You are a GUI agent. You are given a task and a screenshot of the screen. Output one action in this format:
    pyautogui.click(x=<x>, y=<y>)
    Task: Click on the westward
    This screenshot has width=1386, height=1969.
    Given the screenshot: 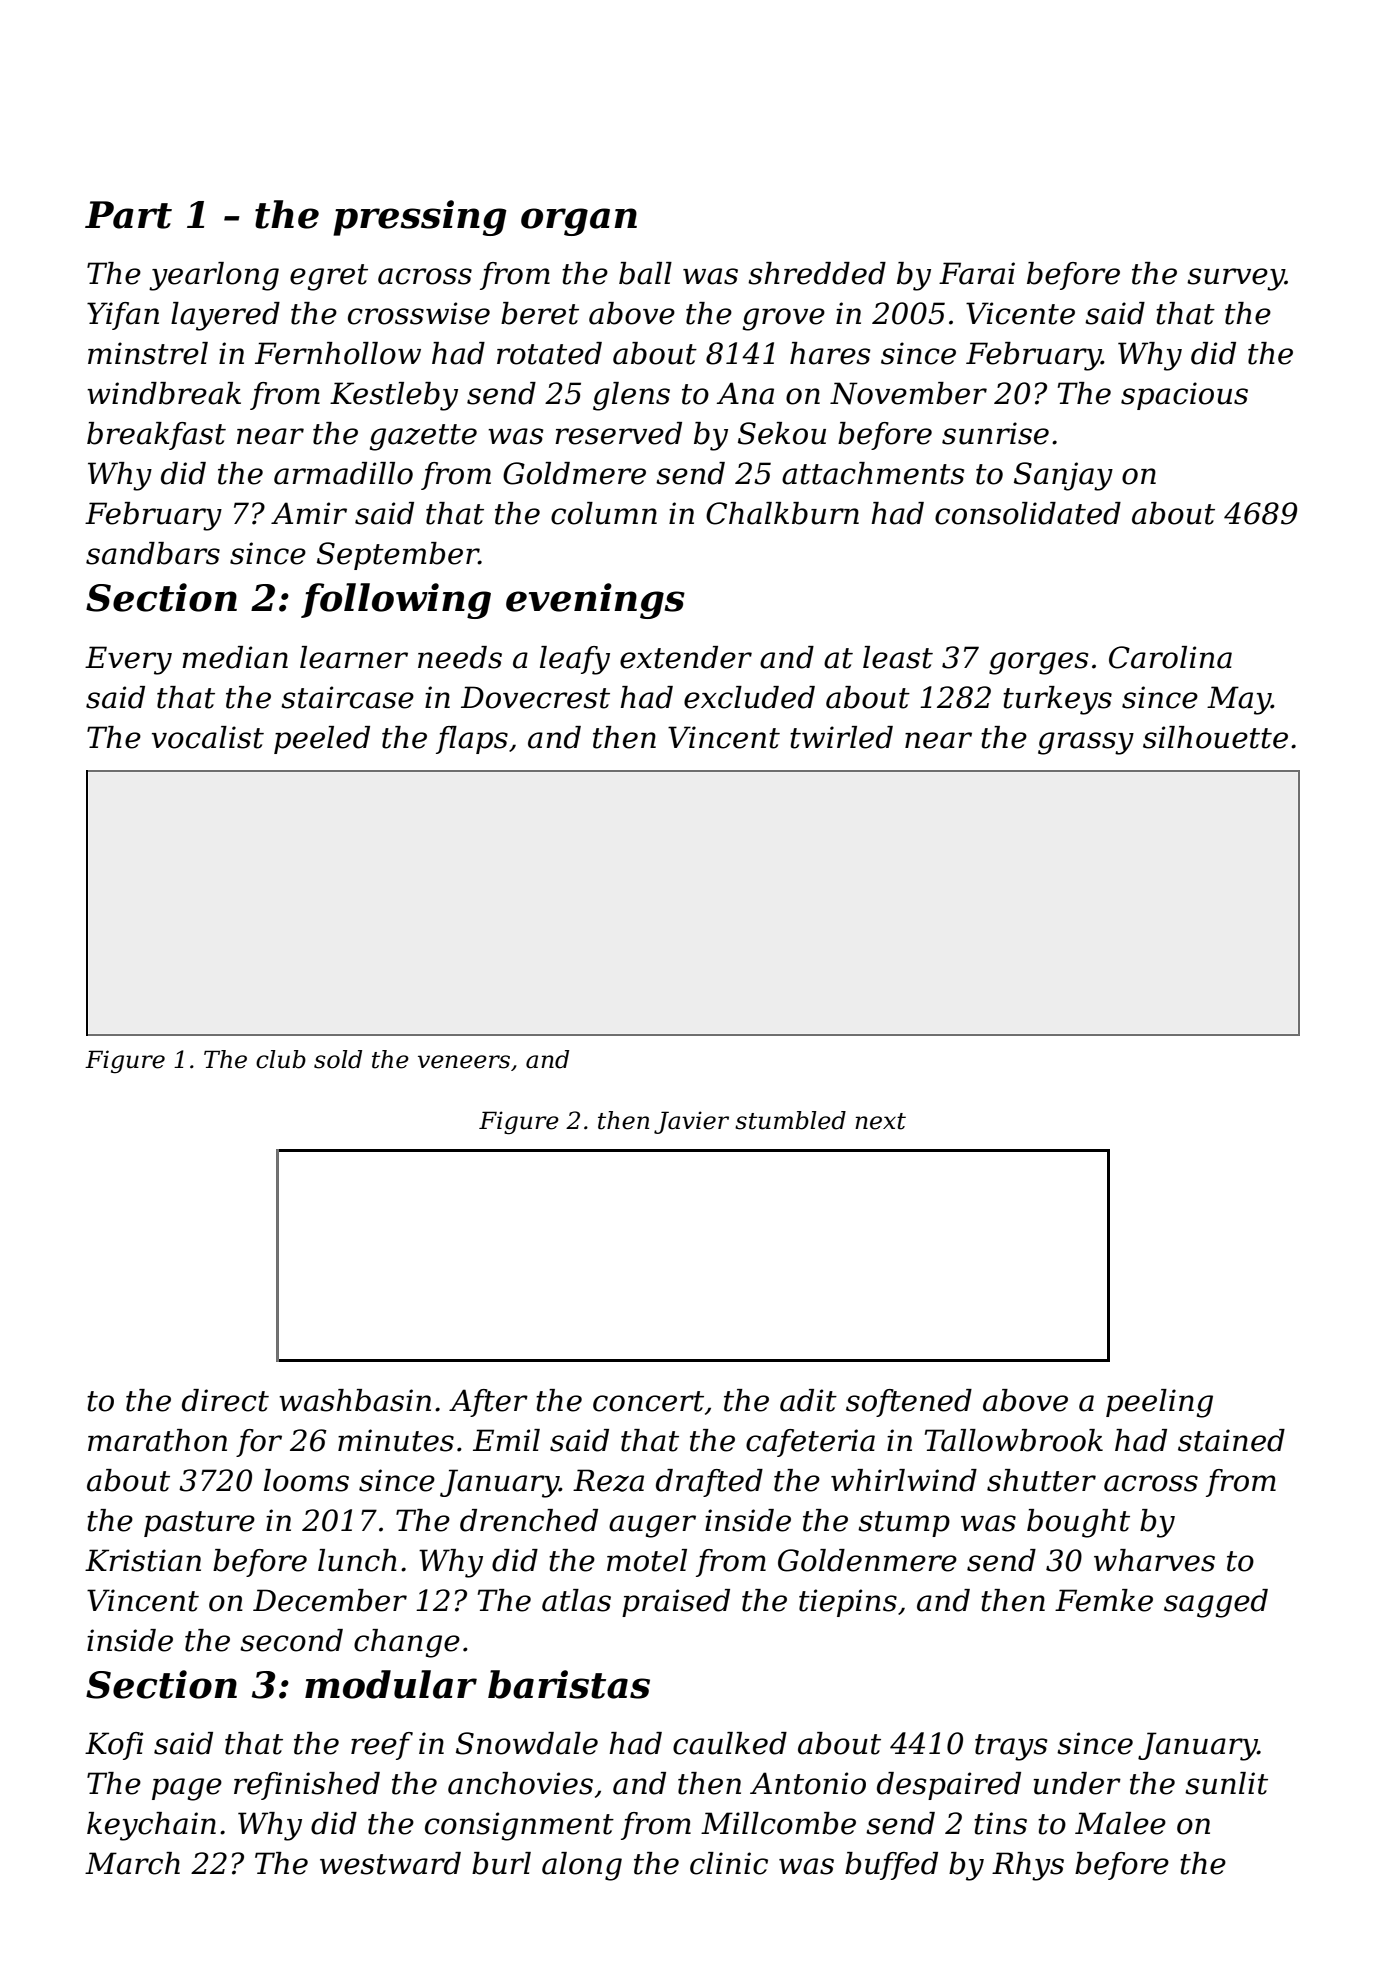 What is the action you would take?
    pyautogui.click(x=390, y=1863)
